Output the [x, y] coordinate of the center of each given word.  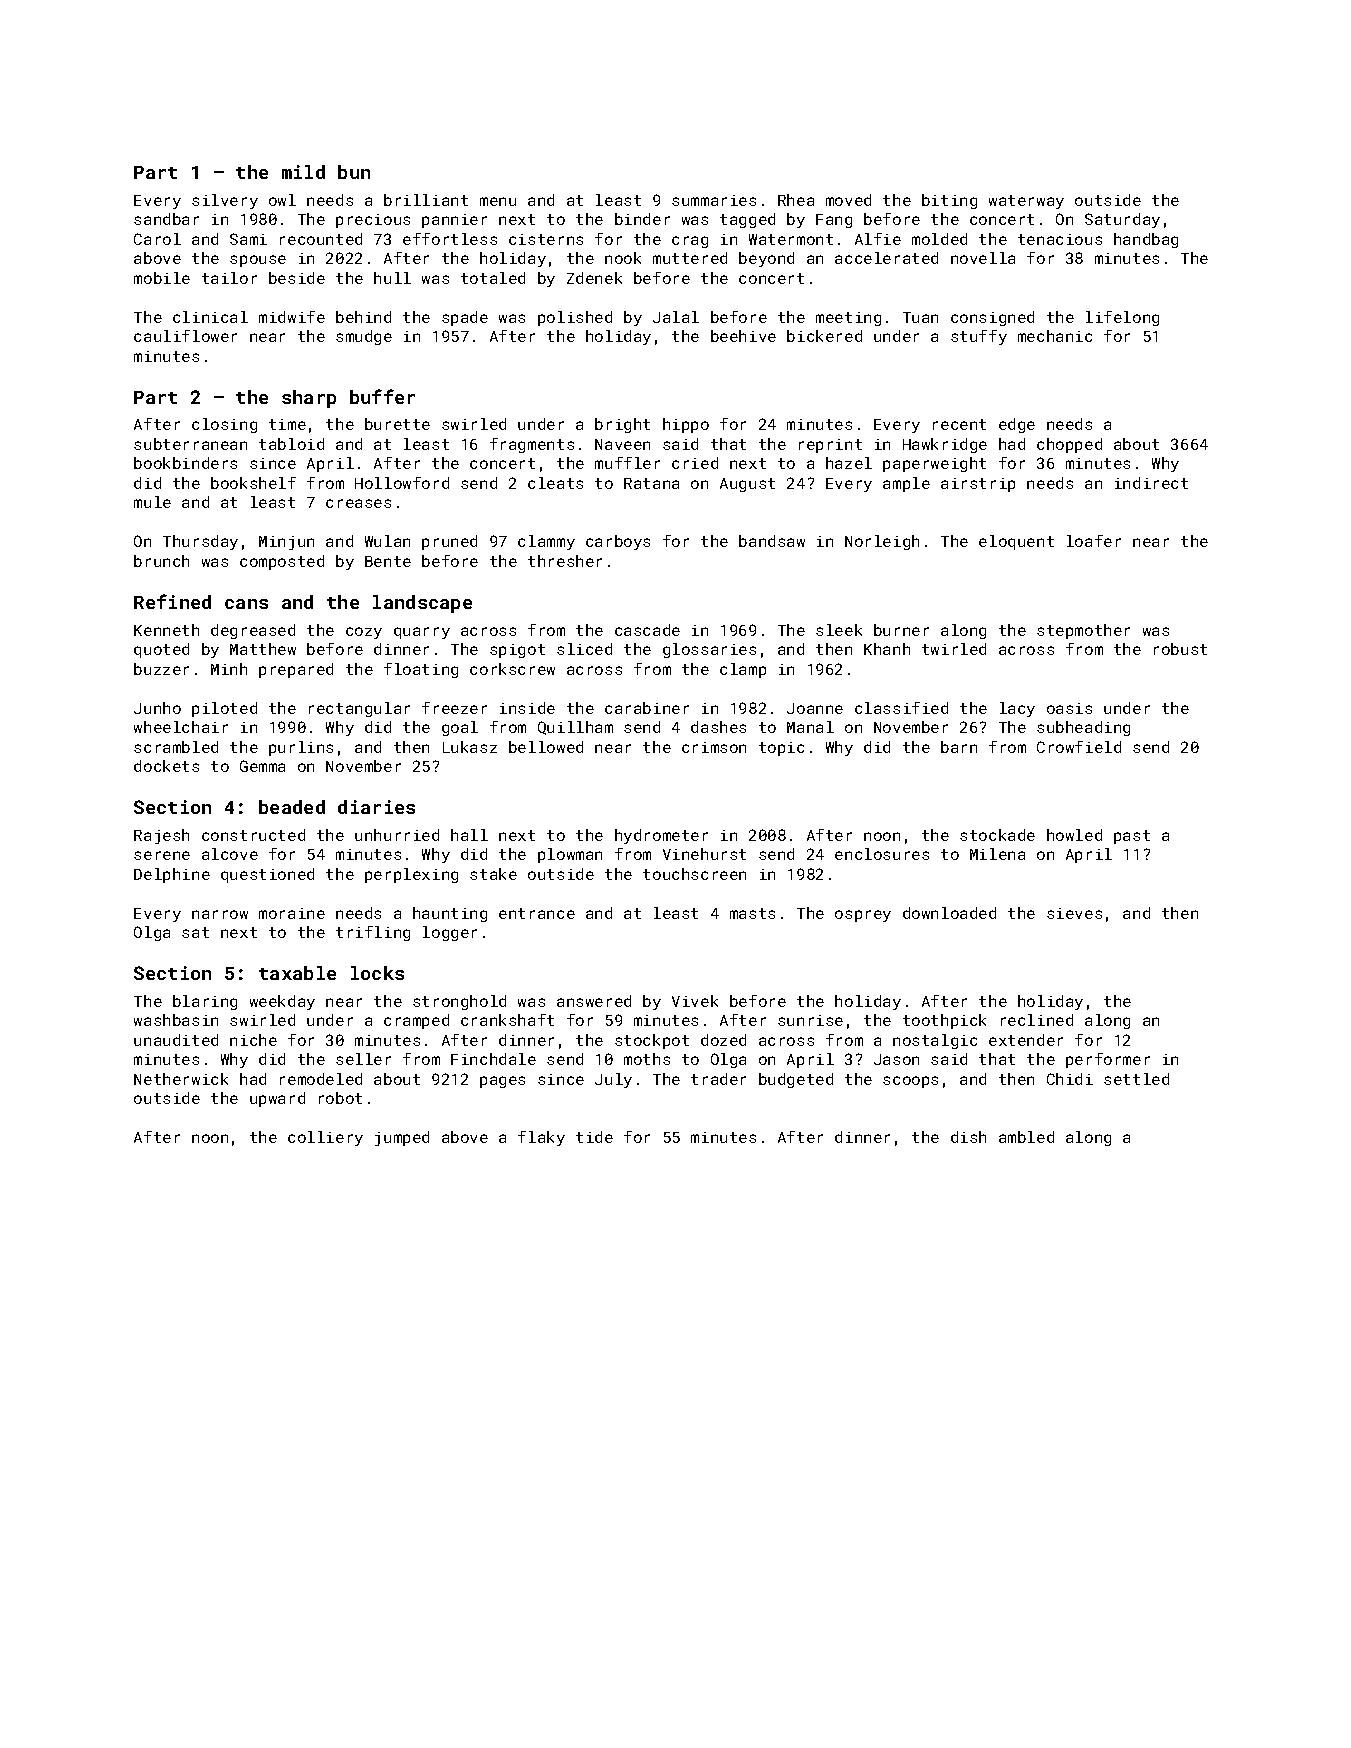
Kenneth [166, 630]
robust [1180, 649]
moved [848, 200]
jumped [402, 1138]
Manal [810, 727]
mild [303, 172]
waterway [1026, 202]
